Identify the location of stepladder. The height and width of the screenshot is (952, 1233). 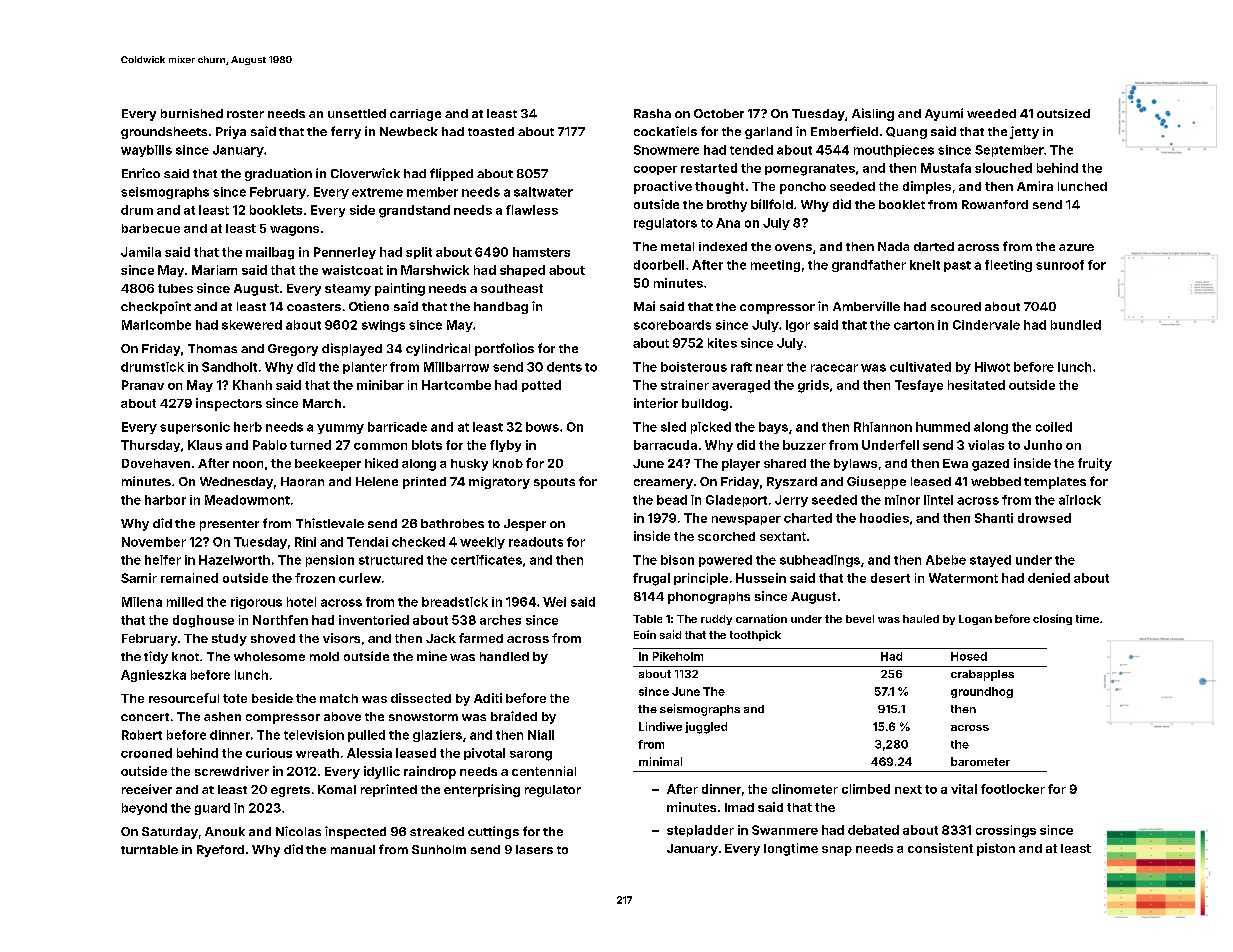
(700, 831).
